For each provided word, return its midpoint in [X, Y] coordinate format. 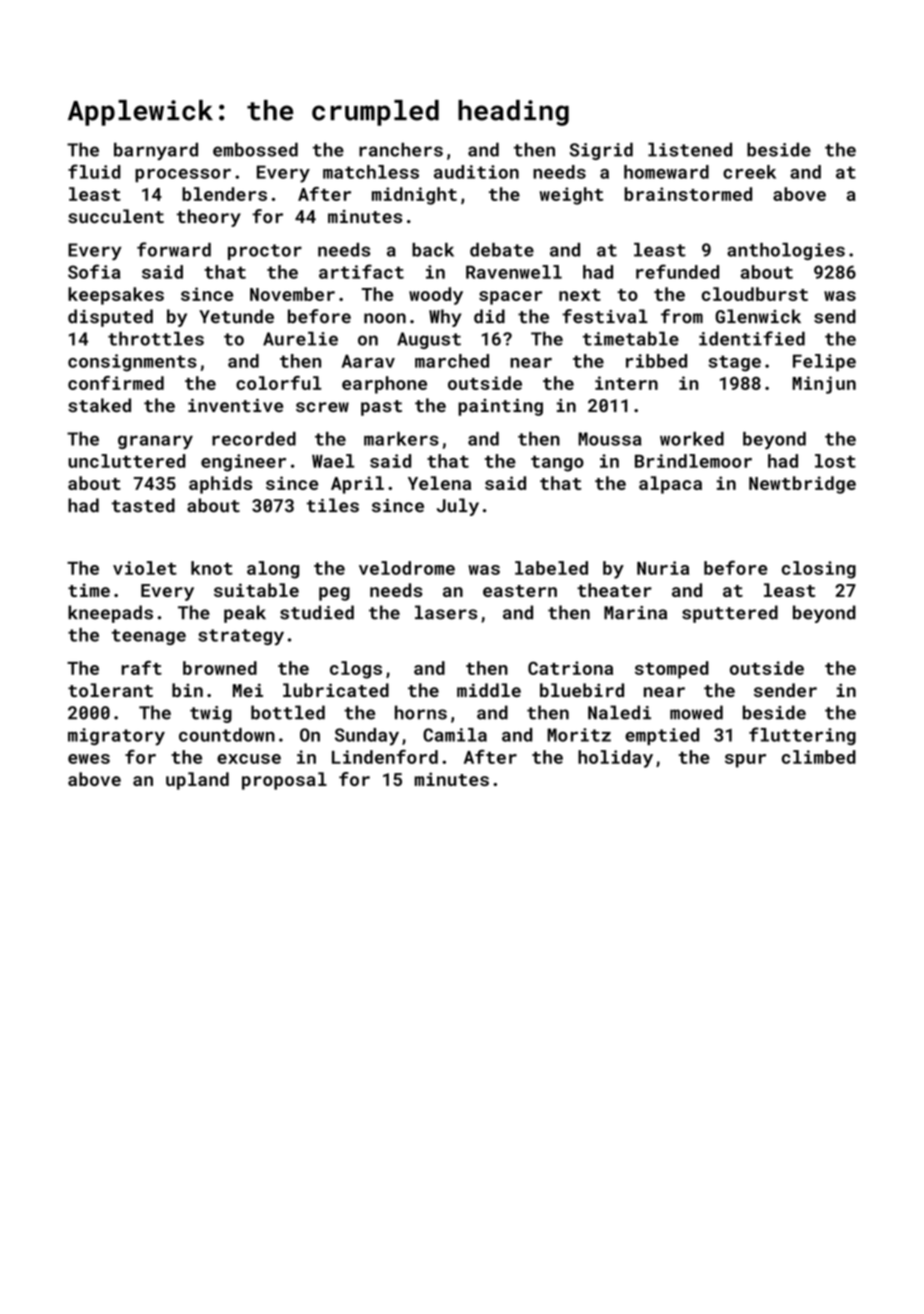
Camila [455, 735]
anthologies [786, 251]
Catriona [570, 668]
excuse [249, 759]
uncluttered [127, 461]
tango [557, 463]
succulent [116, 216]
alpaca [670, 485]
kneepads [110, 614]
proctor [265, 252]
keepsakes [116, 296]
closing [819, 570]
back [433, 250]
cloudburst [755, 294]
